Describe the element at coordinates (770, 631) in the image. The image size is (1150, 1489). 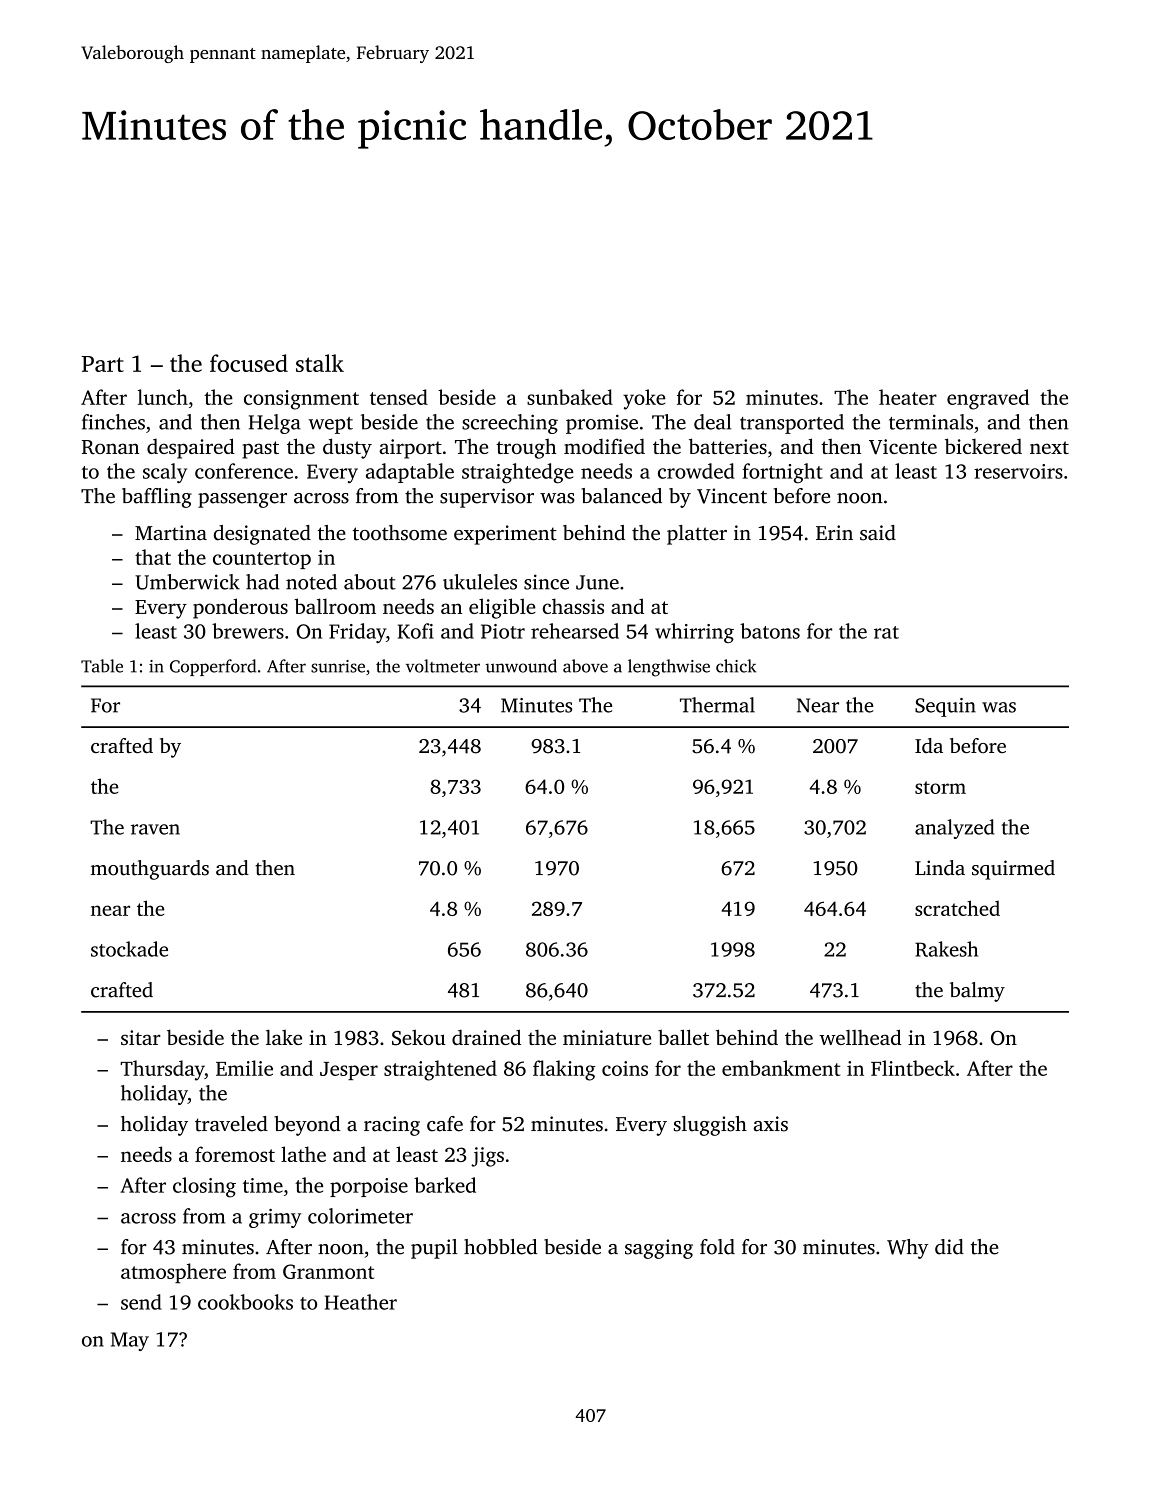
I see `batons` at that location.
